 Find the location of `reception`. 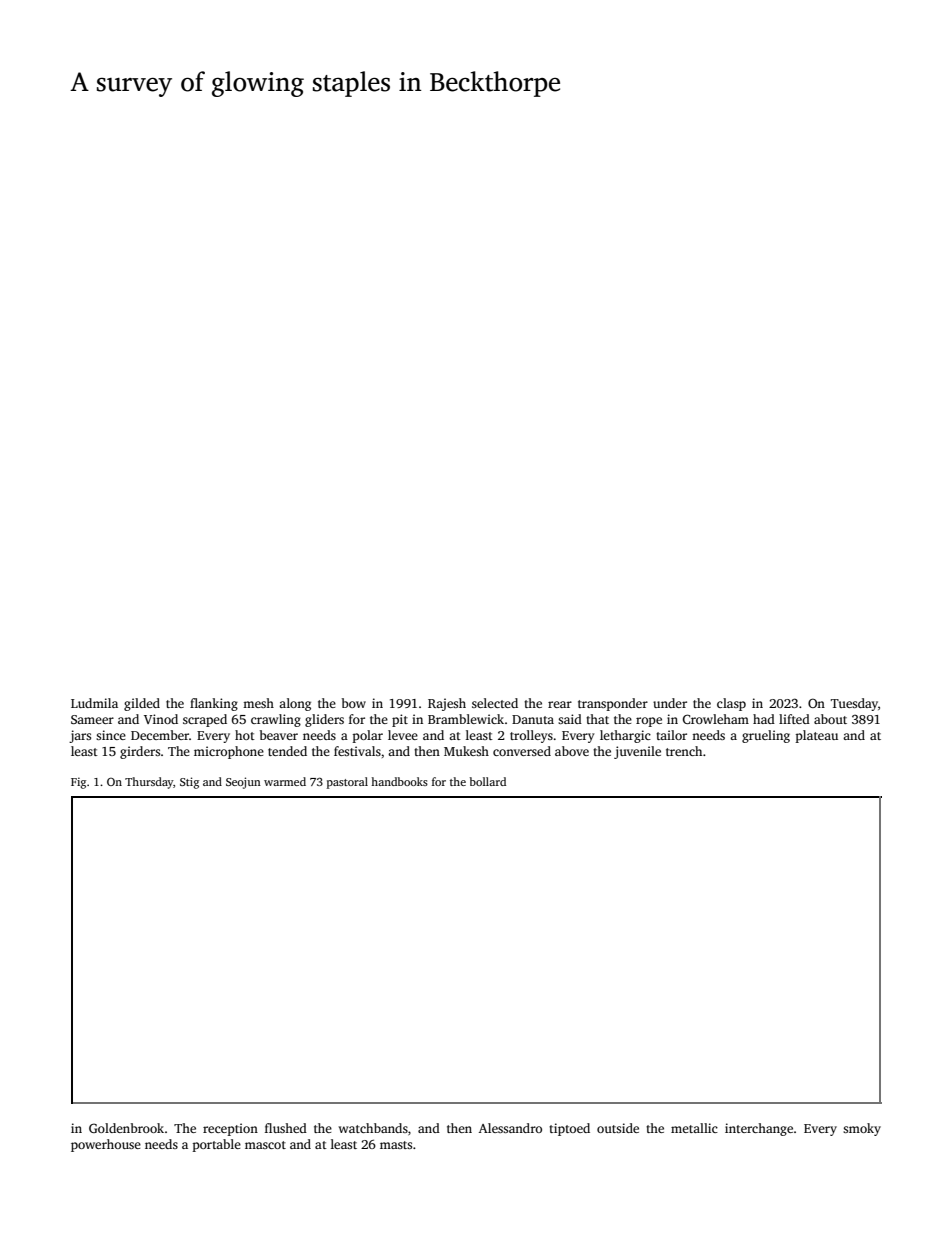

reception is located at coordinates (230, 1129).
